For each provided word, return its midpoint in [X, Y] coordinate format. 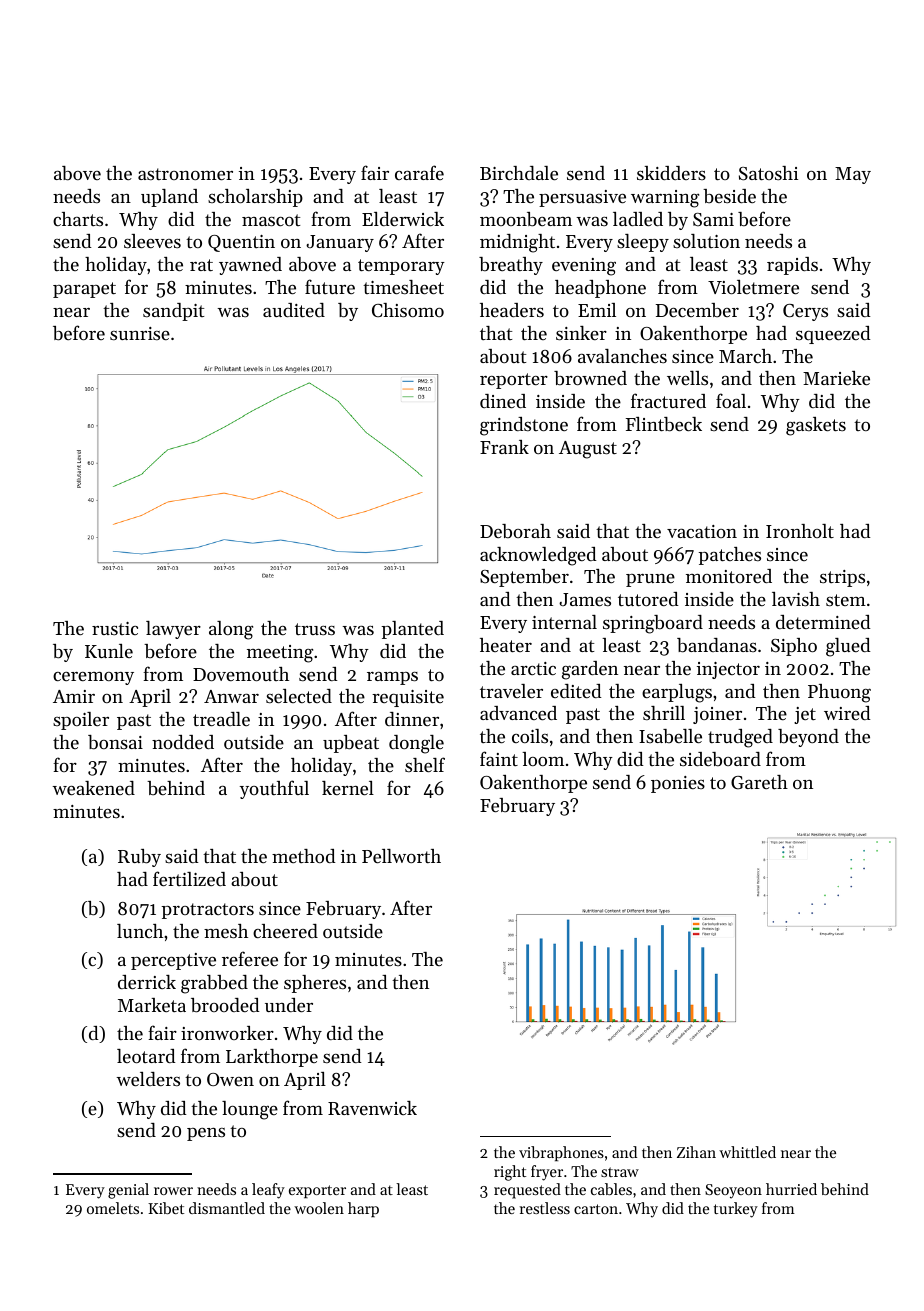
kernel [348, 788]
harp [363, 1209]
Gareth [759, 782]
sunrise [140, 333]
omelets [113, 1208]
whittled [747, 1152]
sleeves [152, 241]
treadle [221, 719]
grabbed [214, 984]
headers [512, 310]
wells [687, 378]
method [304, 856]
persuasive [582, 198]
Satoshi [768, 173]
